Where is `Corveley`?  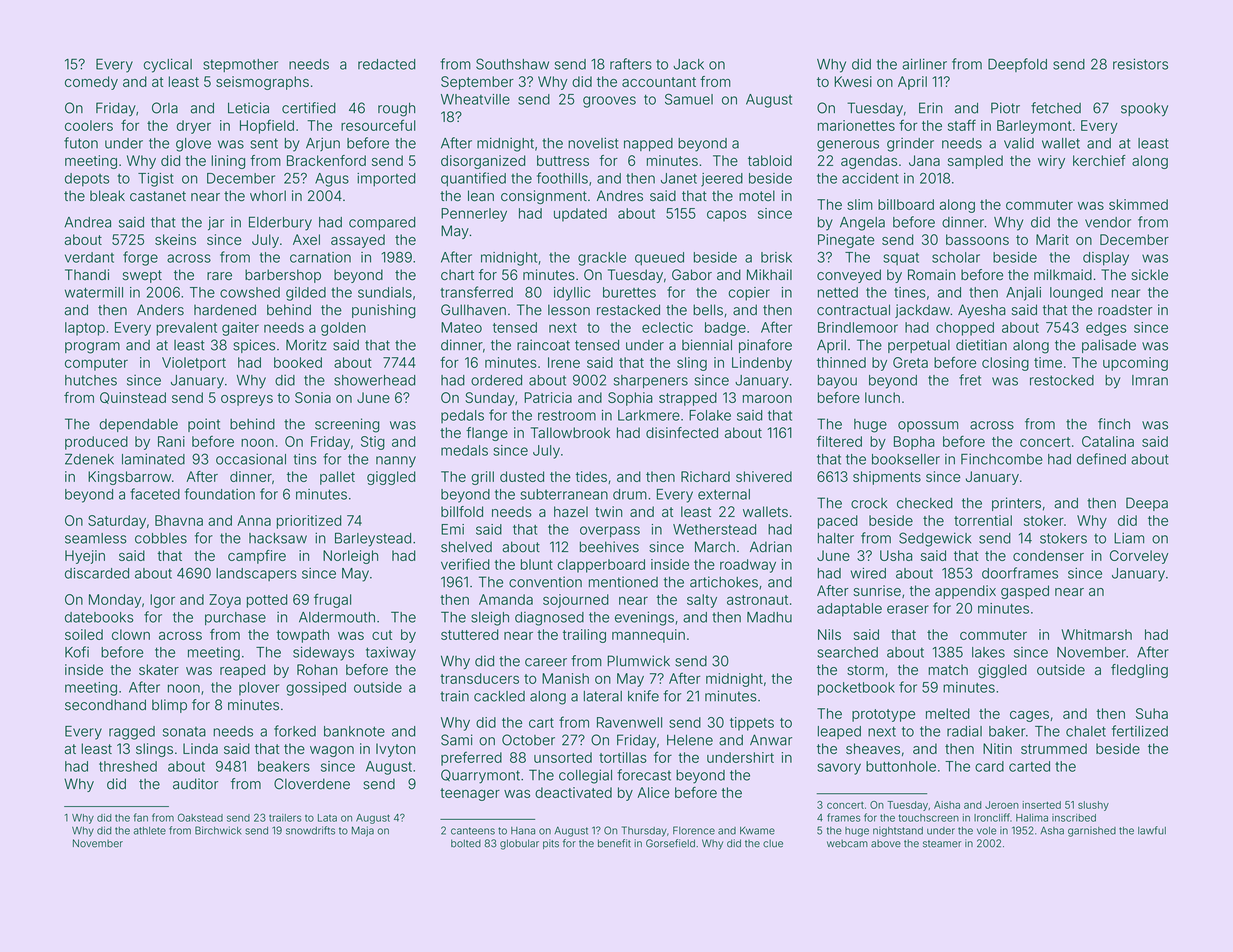
Corveley is located at coordinates (1139, 557).
